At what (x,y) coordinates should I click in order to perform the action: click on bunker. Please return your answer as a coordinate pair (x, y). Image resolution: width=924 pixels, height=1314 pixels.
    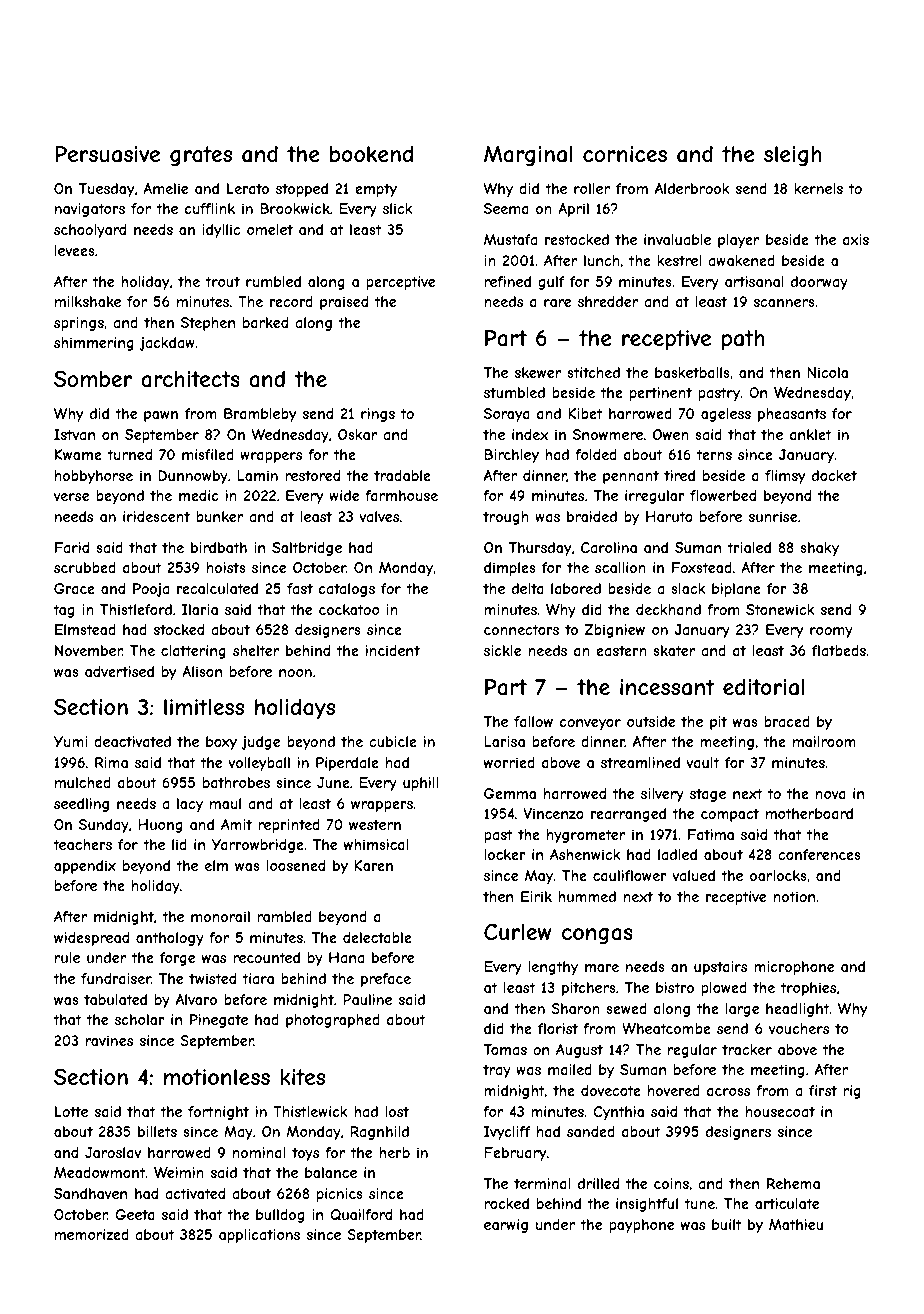
    Looking at the image, I should click on (219, 516).
